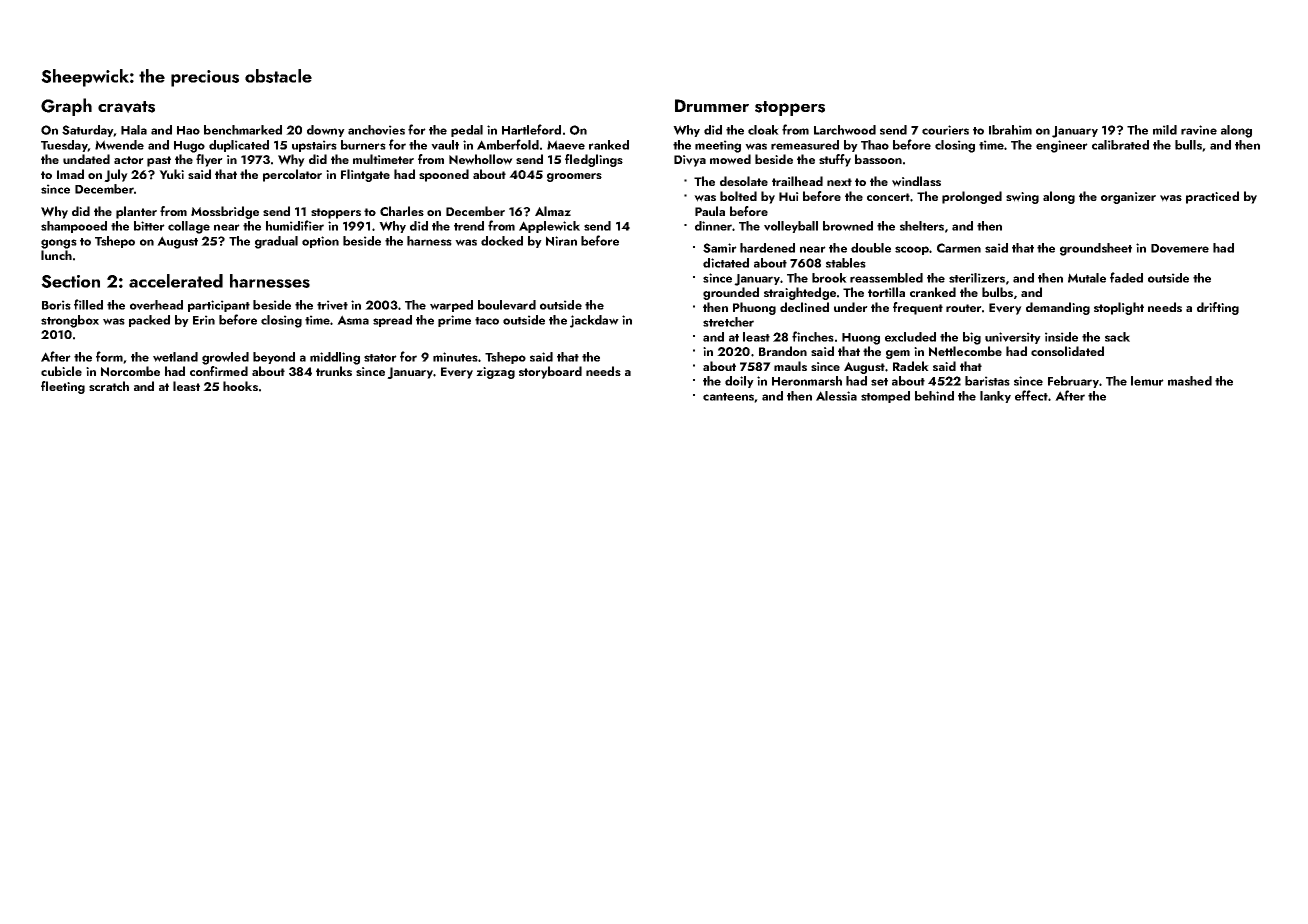  Describe the element at coordinates (156, 305) in the document. I see `overhead` at that location.
